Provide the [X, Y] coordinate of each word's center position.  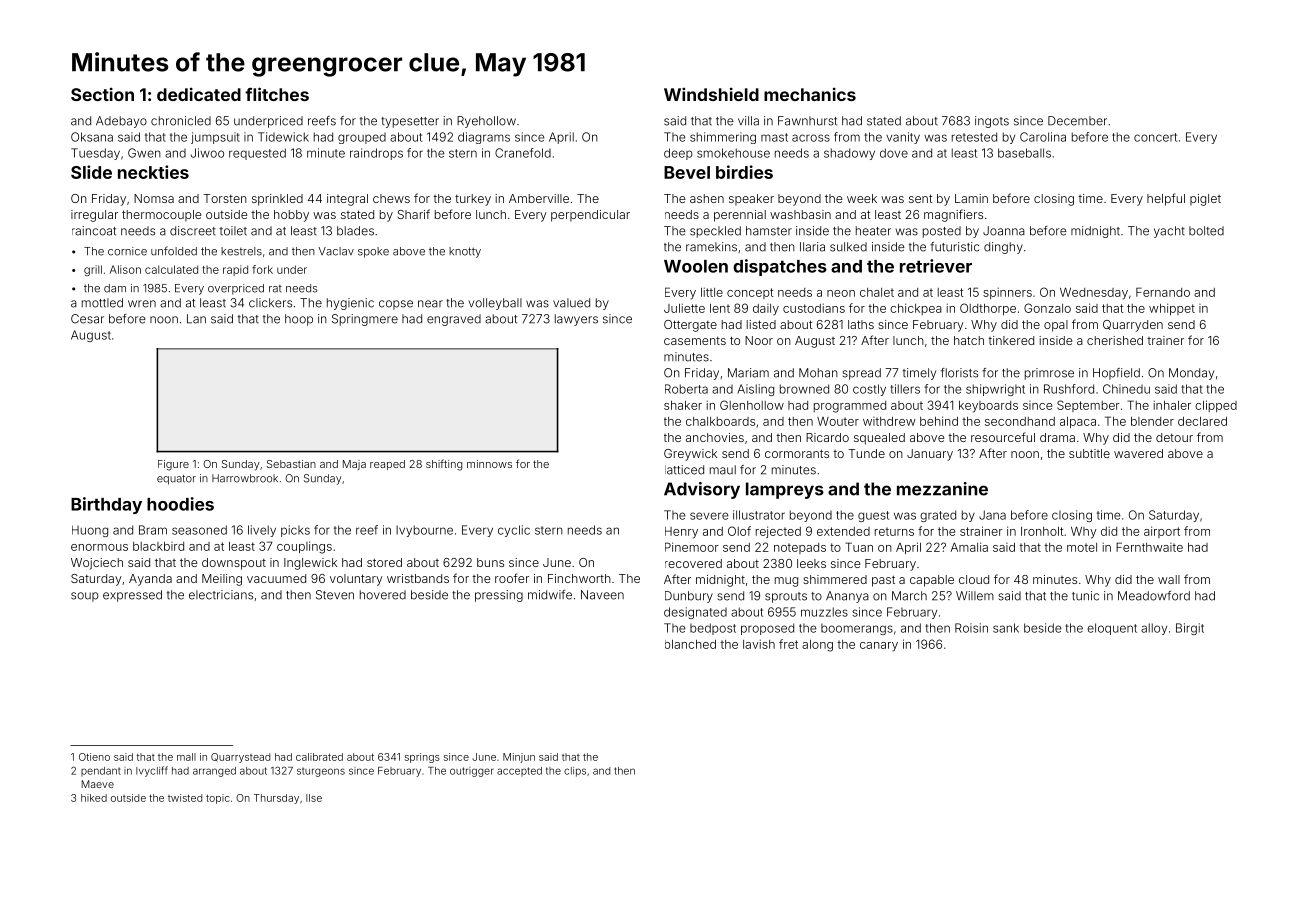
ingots [992, 122]
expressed [132, 596]
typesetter [410, 122]
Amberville [539, 198]
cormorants [797, 453]
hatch [969, 340]
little [712, 292]
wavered [1138, 453]
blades [355, 231]
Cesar [87, 319]
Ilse [314, 798]
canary [879, 647]
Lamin [971, 198]
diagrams [484, 138]
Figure [173, 465]
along [817, 646]
